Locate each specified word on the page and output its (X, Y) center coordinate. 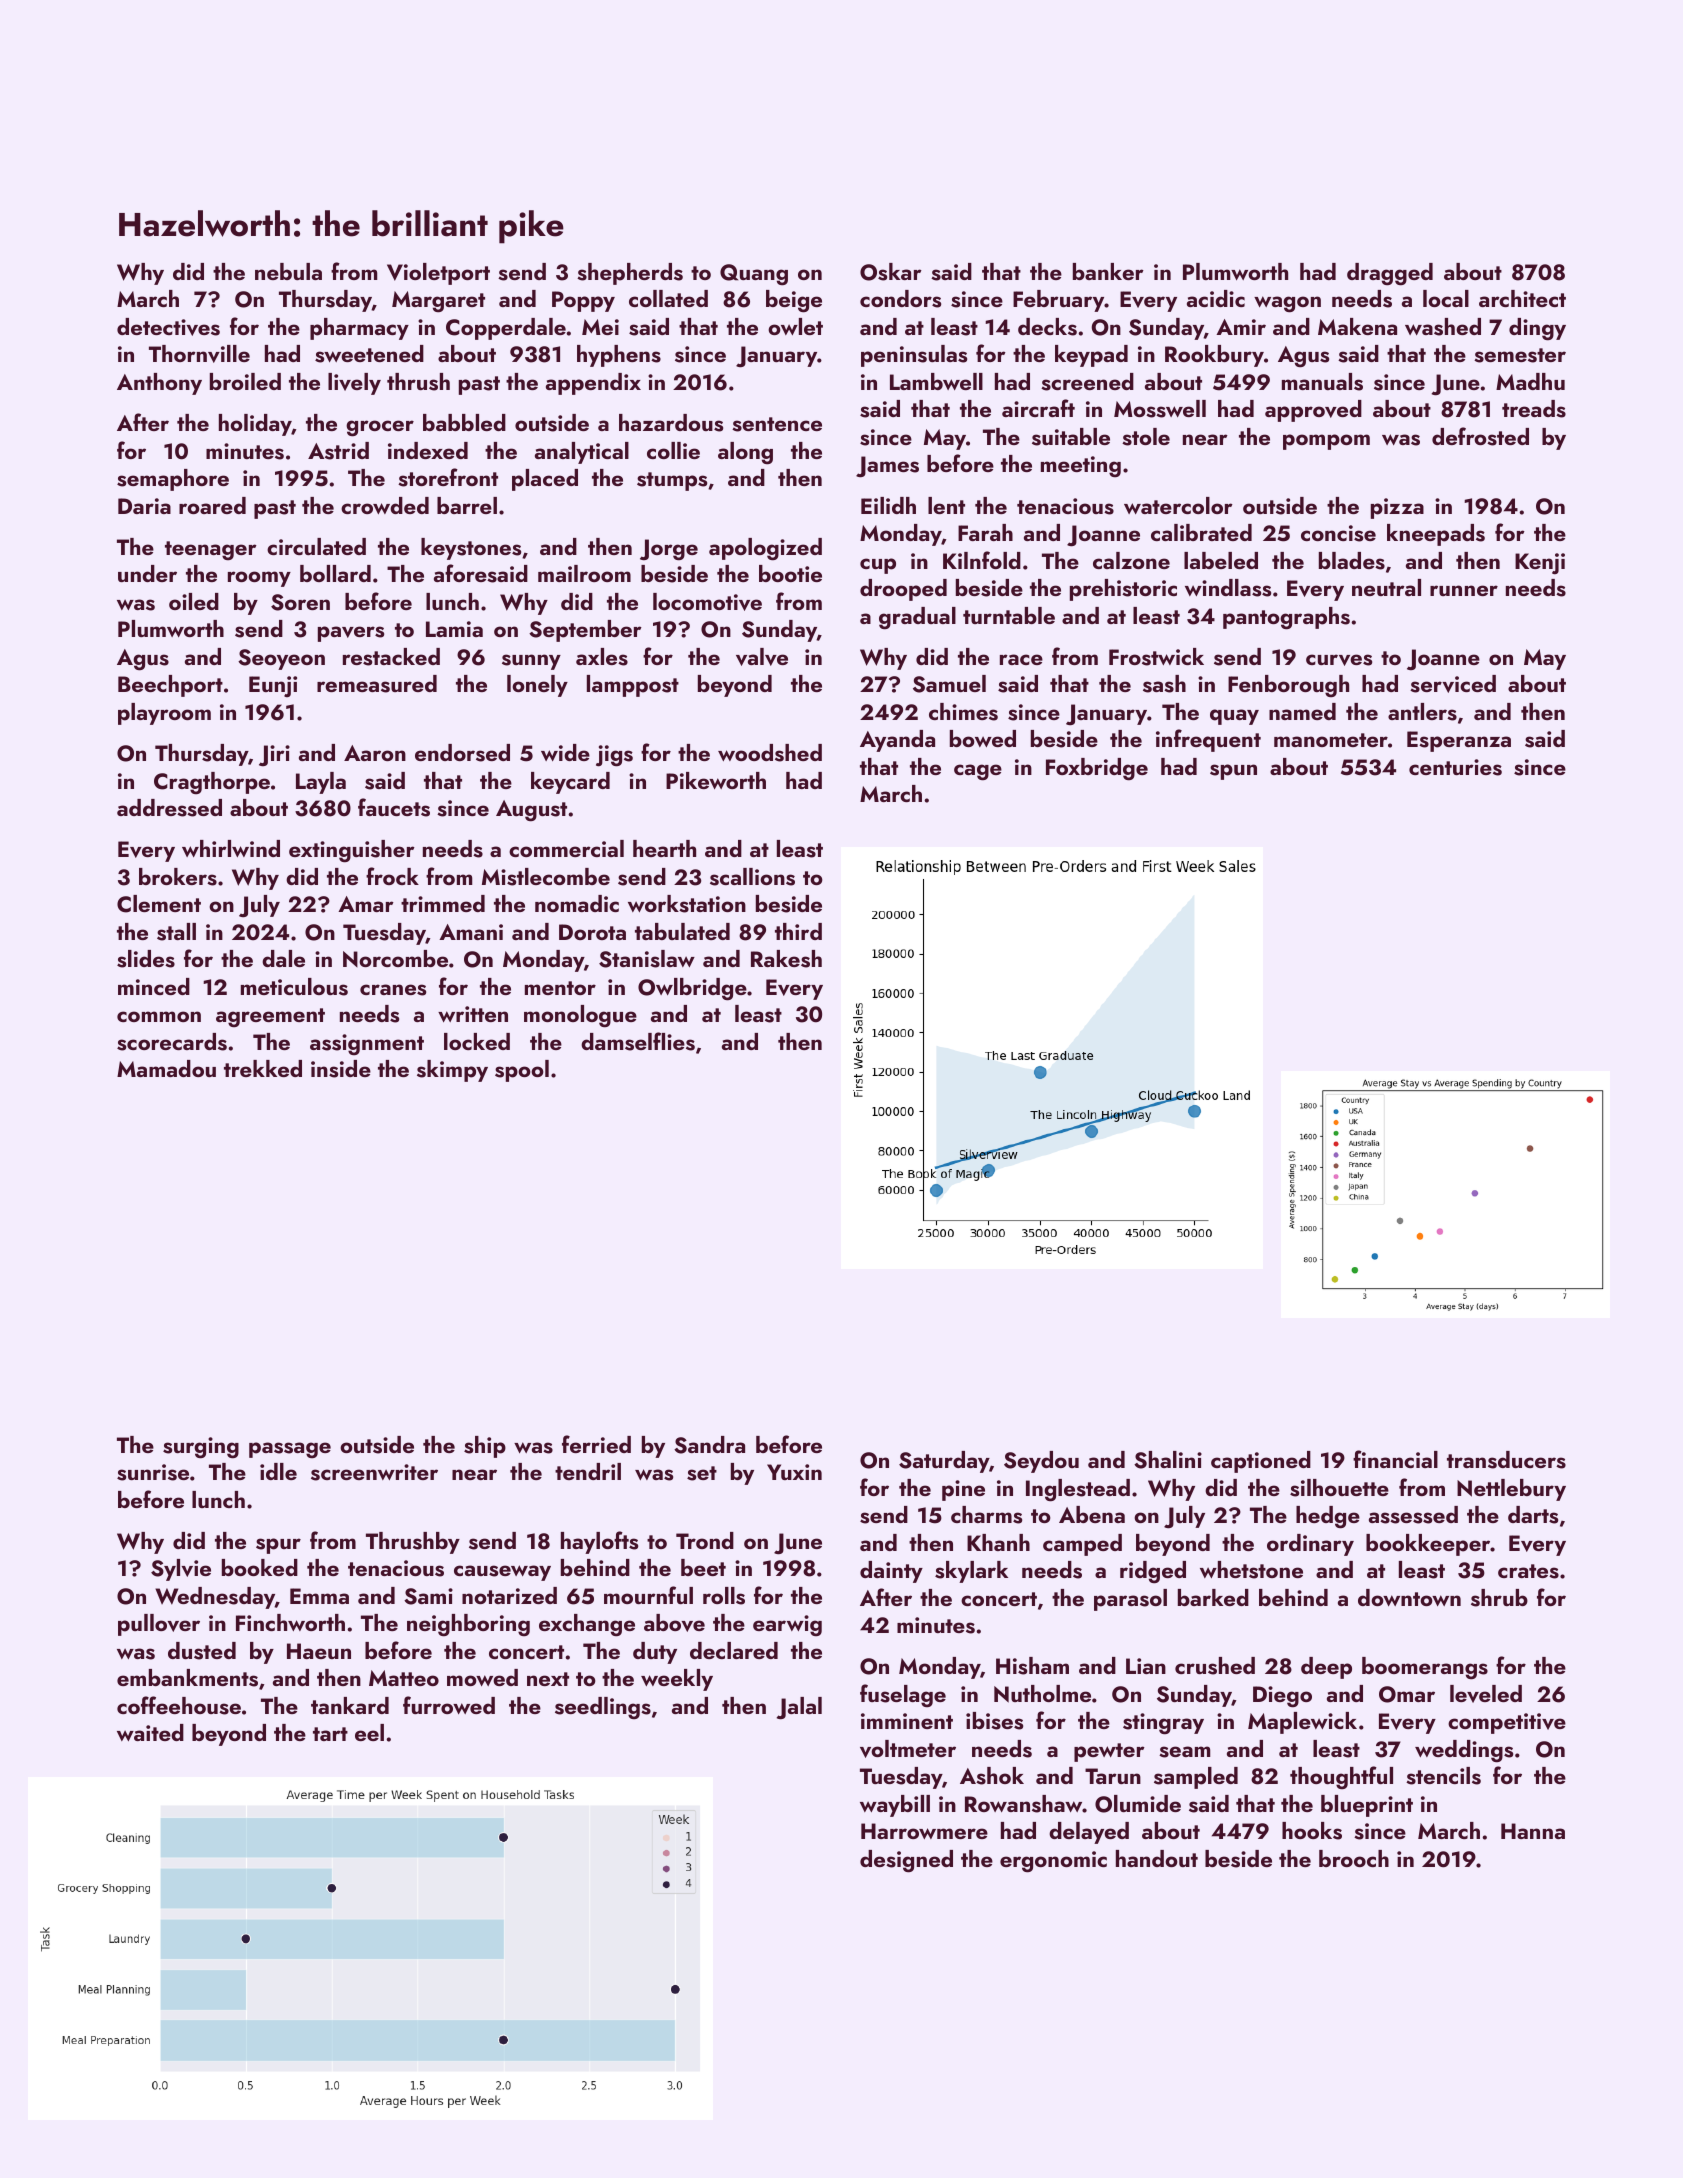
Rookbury (1214, 356)
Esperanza (1459, 741)
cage (978, 772)
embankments (187, 1678)
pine (963, 1490)
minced (154, 986)
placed (545, 480)
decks (1047, 327)
